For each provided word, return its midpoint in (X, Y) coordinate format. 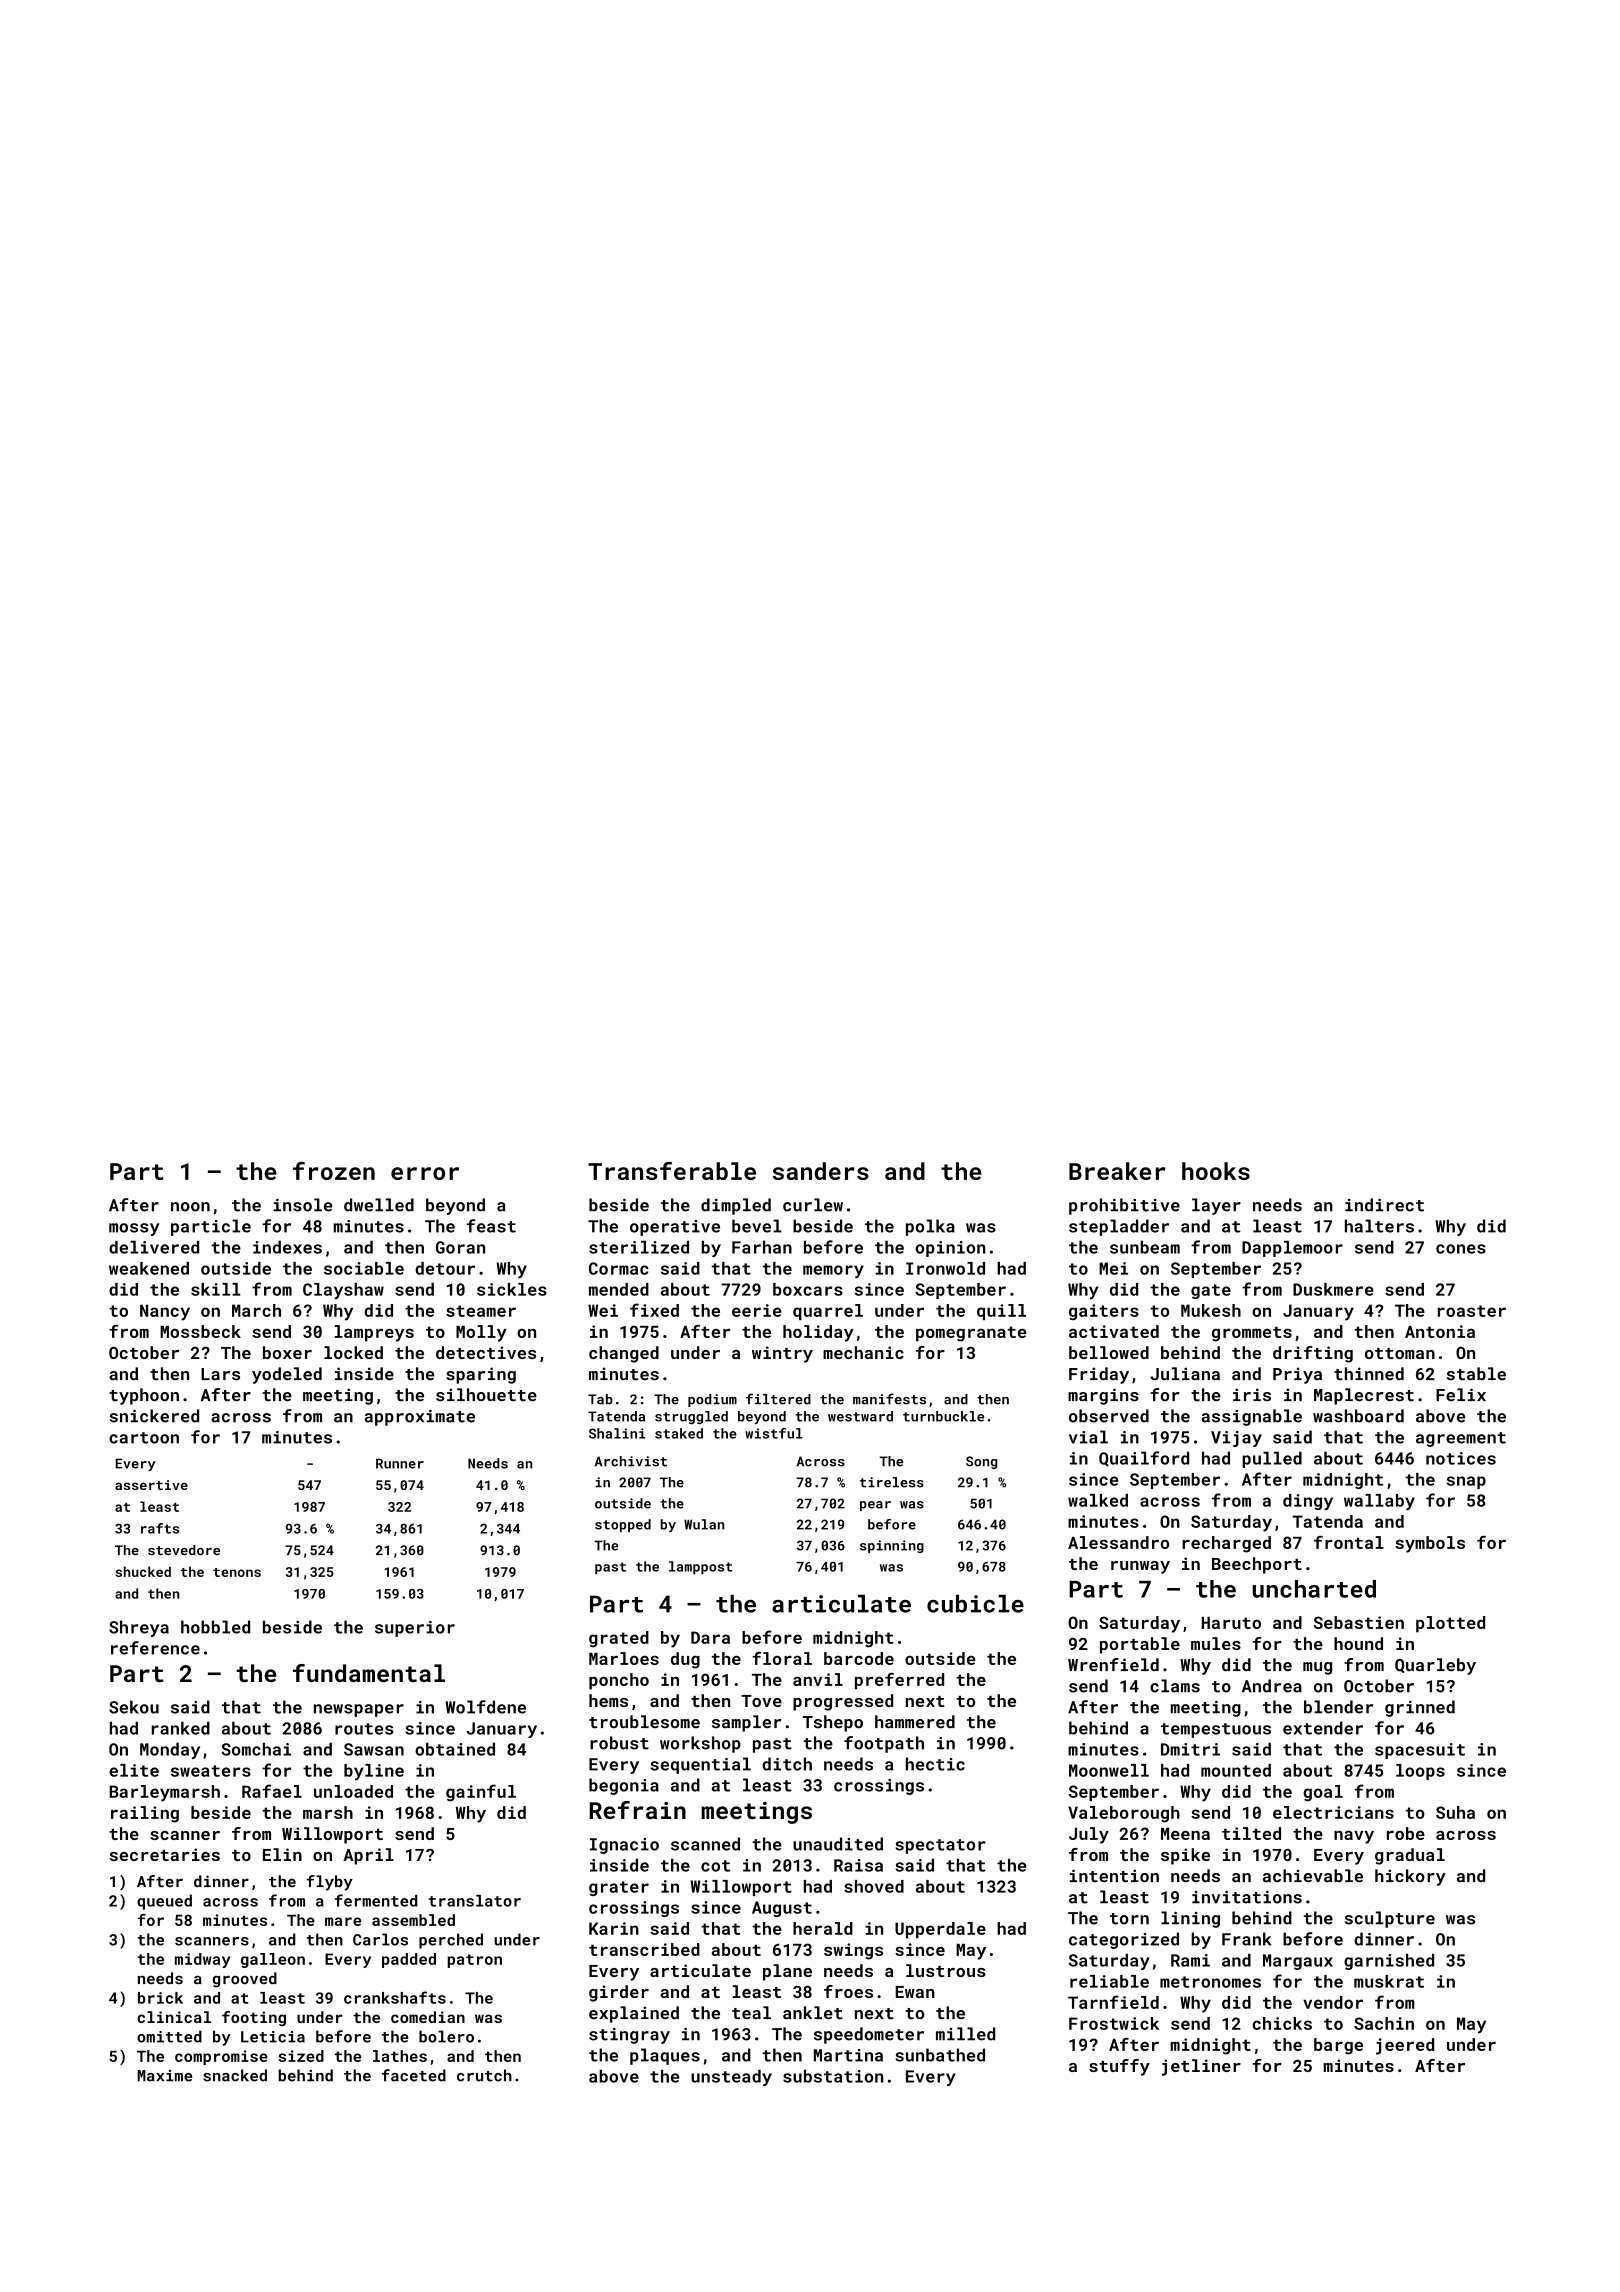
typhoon (144, 1396)
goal (1323, 1793)
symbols (1430, 1544)
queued (164, 1902)
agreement (1461, 1439)
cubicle (975, 1604)
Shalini (617, 1433)
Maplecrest (1364, 1396)
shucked (143, 1571)
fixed (654, 1310)
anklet (813, 2013)
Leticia (273, 2037)
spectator (941, 1846)
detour (445, 1268)
